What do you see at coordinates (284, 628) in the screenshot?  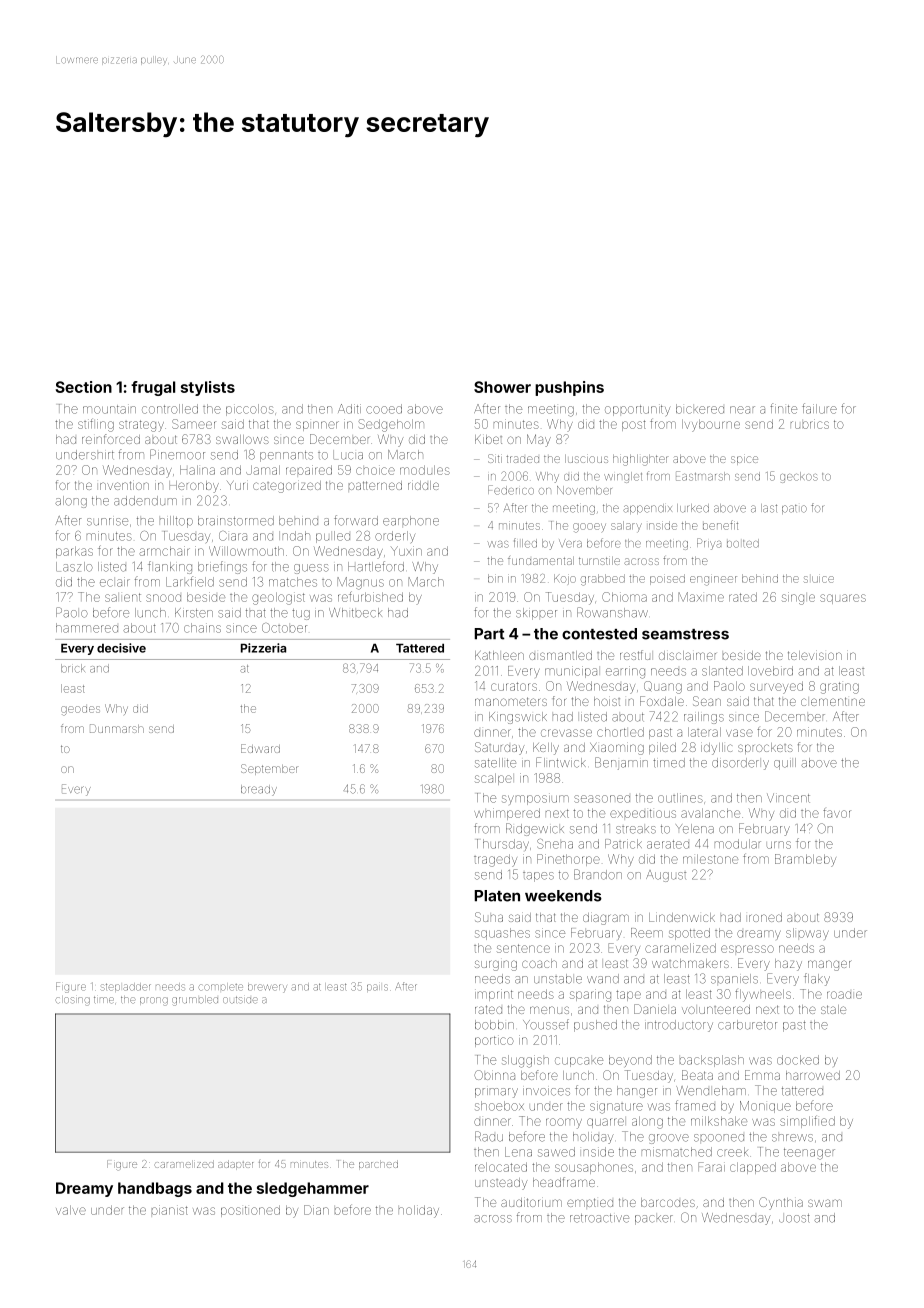 I see `October` at bounding box center [284, 628].
